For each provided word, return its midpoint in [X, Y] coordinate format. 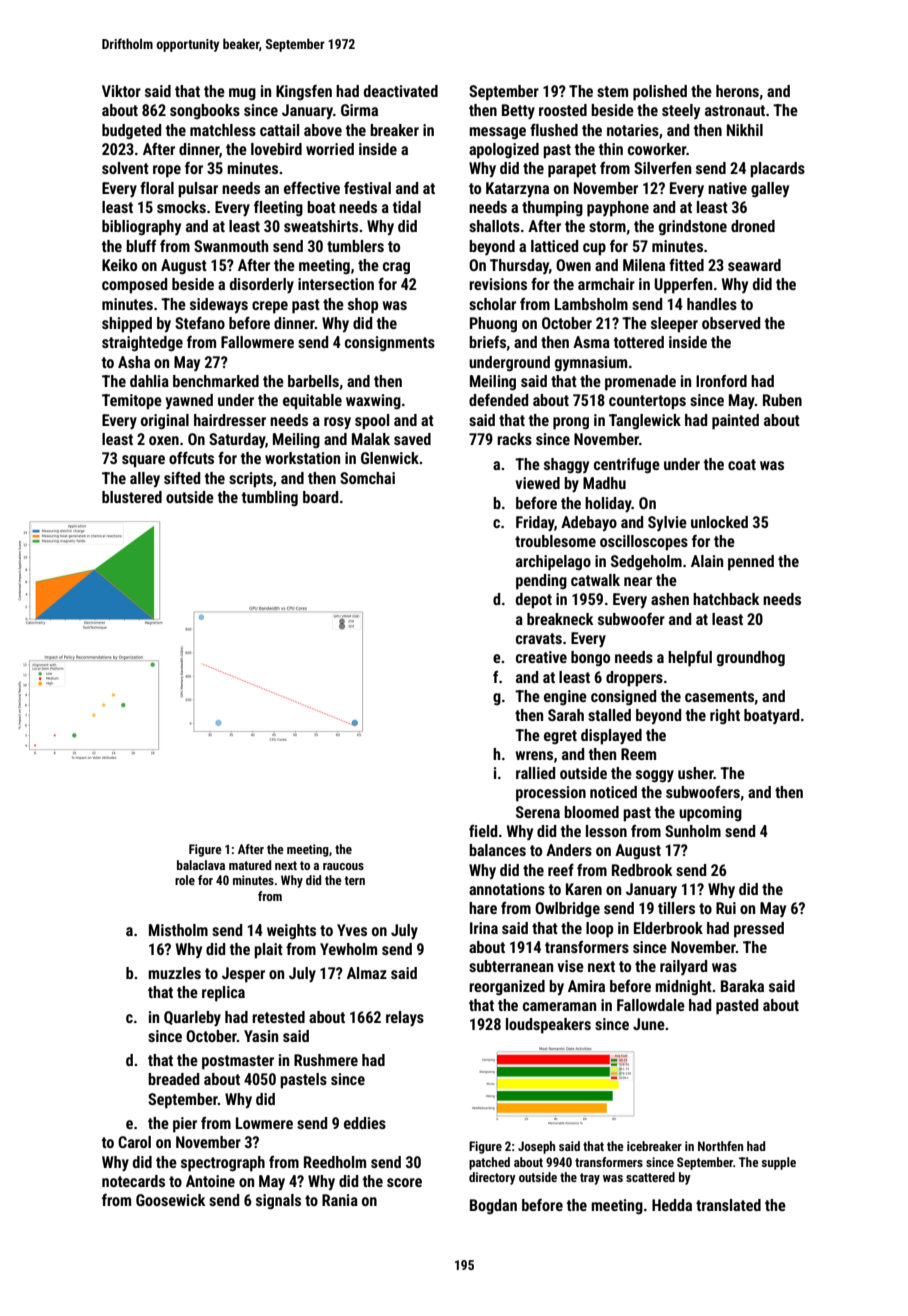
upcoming [710, 814]
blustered [132, 497]
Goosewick [170, 1200]
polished [660, 93]
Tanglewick [645, 422]
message [497, 133]
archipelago [553, 563]
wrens [534, 755]
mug [242, 94]
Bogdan [493, 1207]
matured [250, 865]
